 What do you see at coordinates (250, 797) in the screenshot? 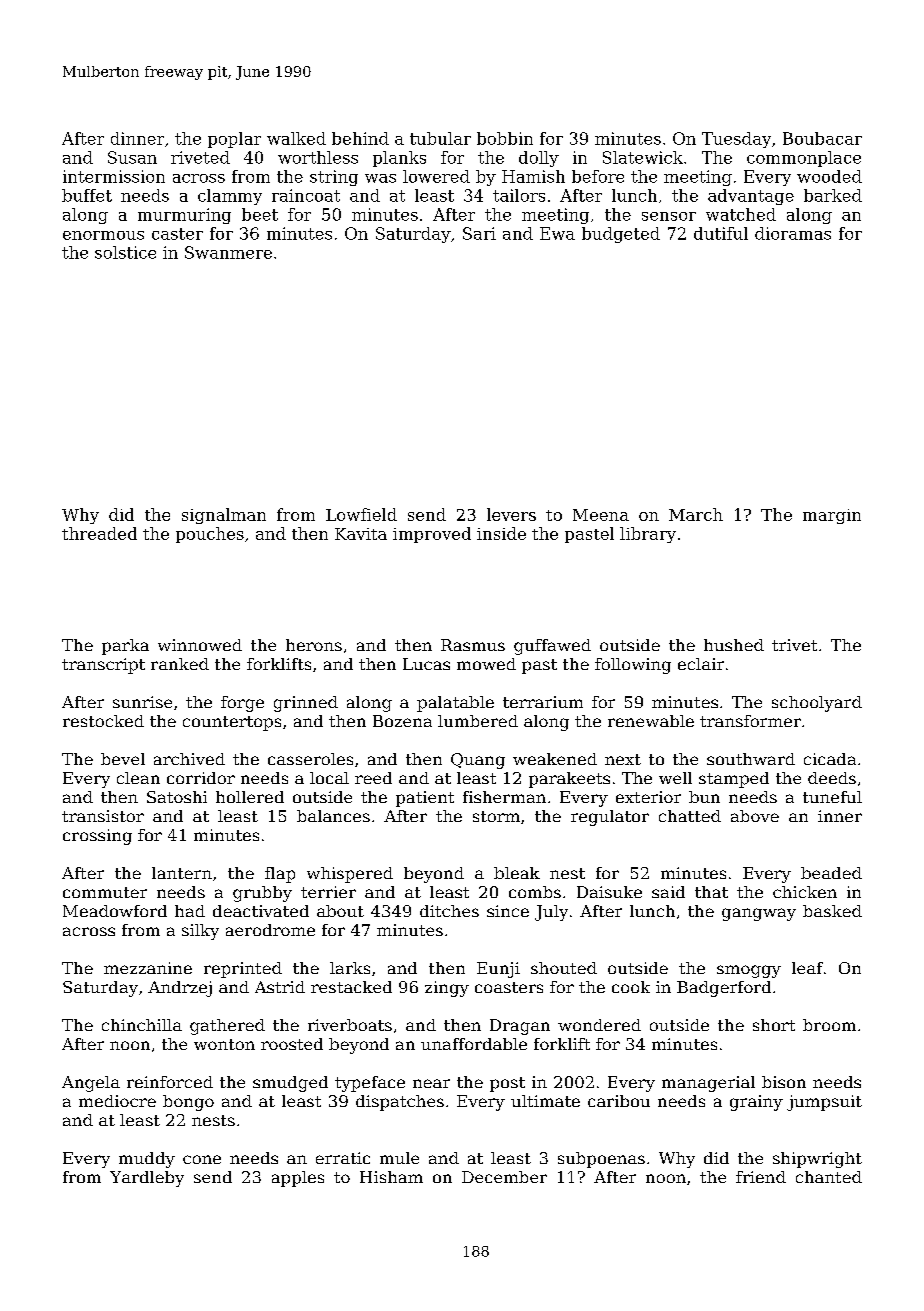
I see `hollered` at bounding box center [250, 797].
